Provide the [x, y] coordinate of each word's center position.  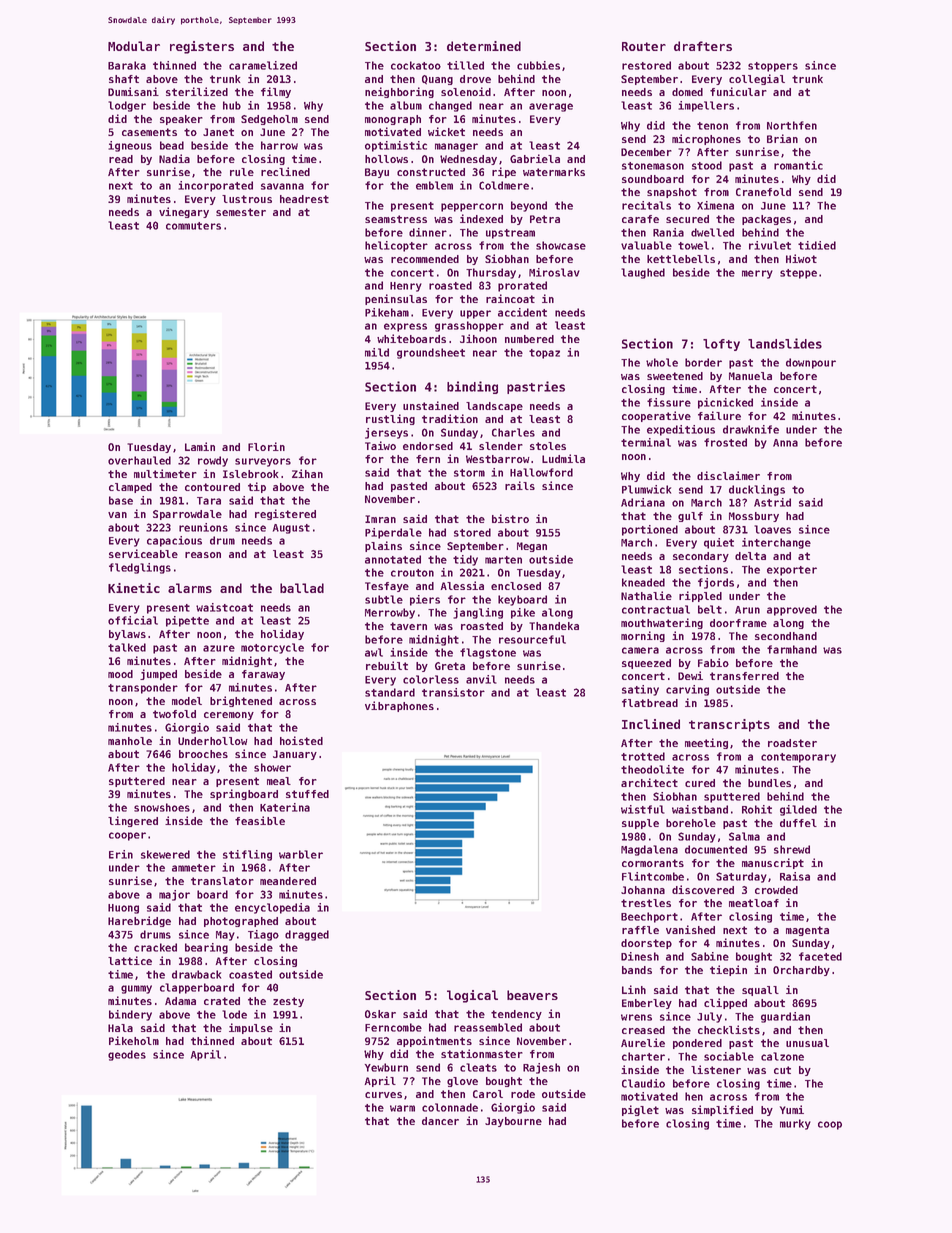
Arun [747, 610]
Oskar [380, 1014]
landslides [785, 343]
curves [383, 1095]
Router [644, 46]
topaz [544, 354]
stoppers [773, 67]
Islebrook [251, 474]
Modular [134, 46]
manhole [130, 741]
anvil [481, 679]
